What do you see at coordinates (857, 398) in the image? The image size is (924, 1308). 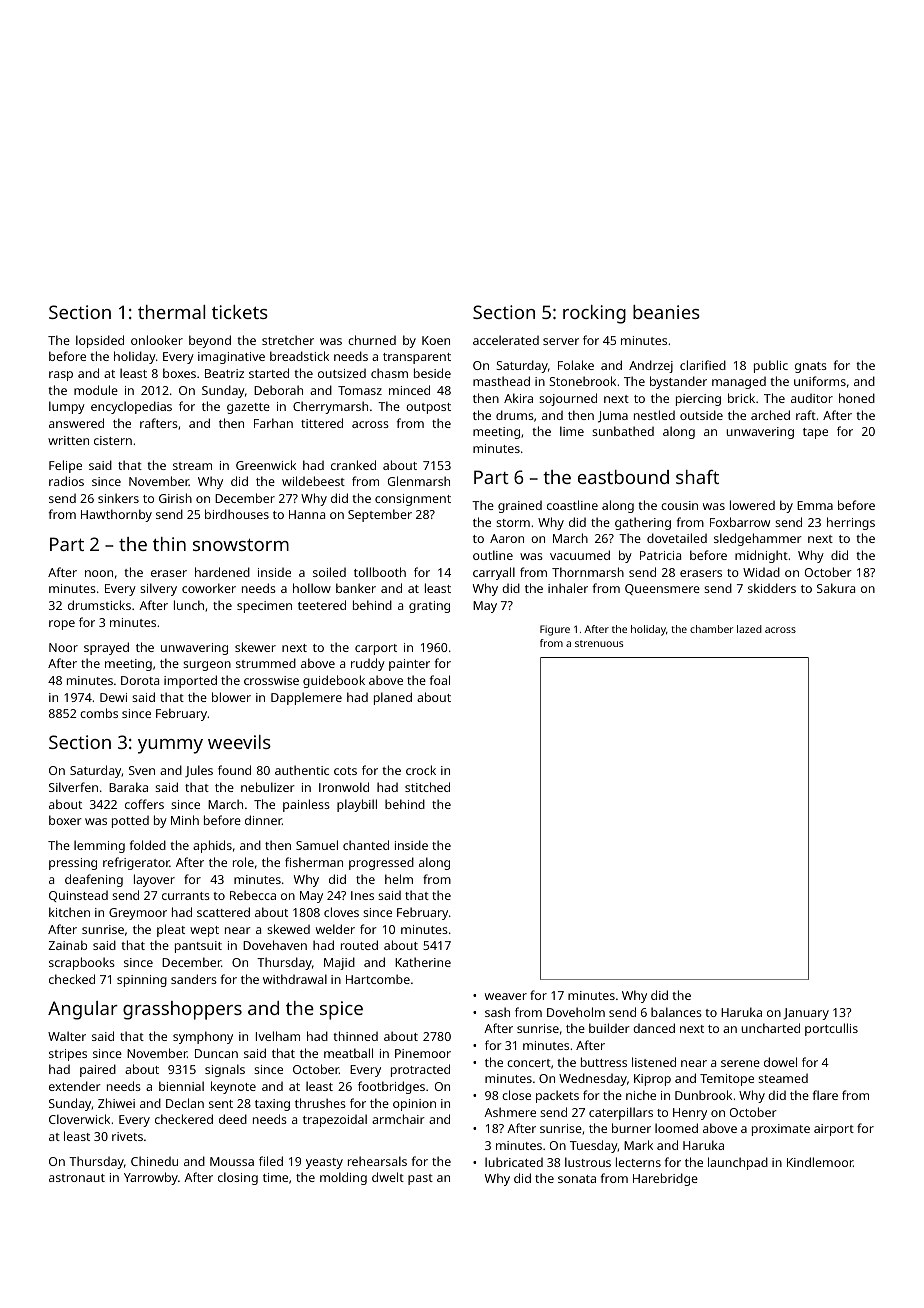 I see `honed` at bounding box center [857, 398].
